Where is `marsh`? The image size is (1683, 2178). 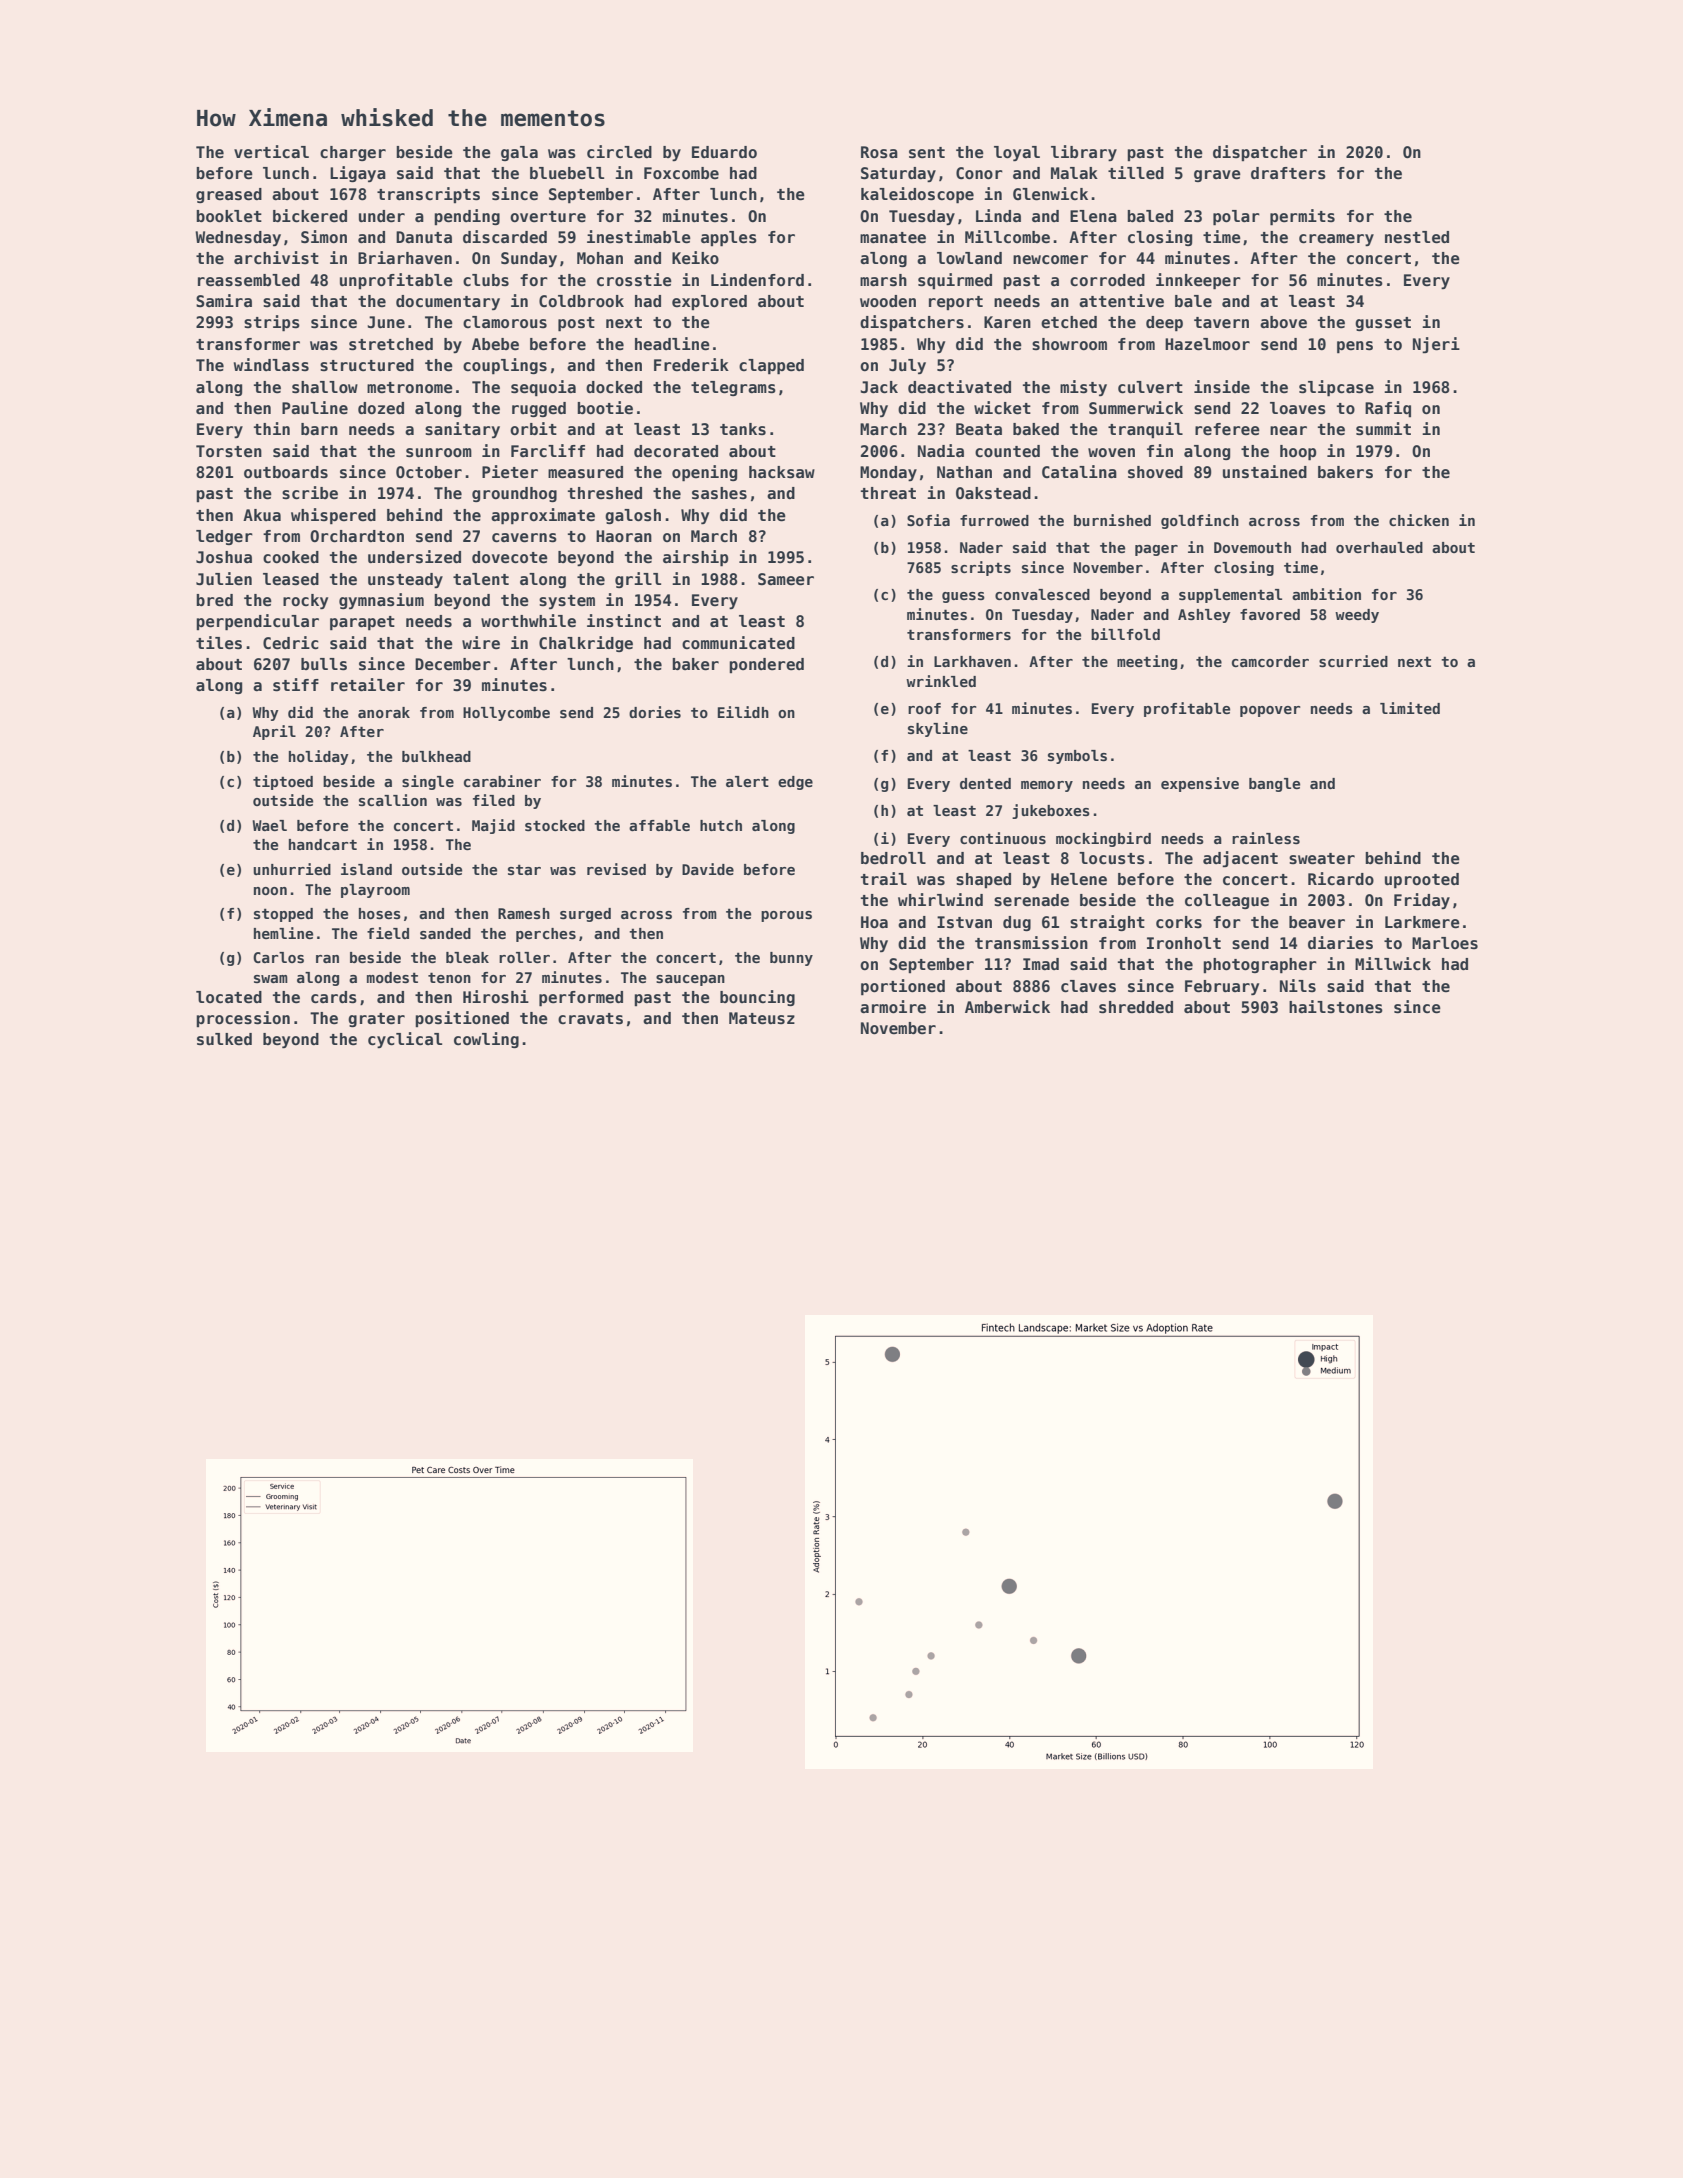
marsh is located at coordinates (883, 280).
